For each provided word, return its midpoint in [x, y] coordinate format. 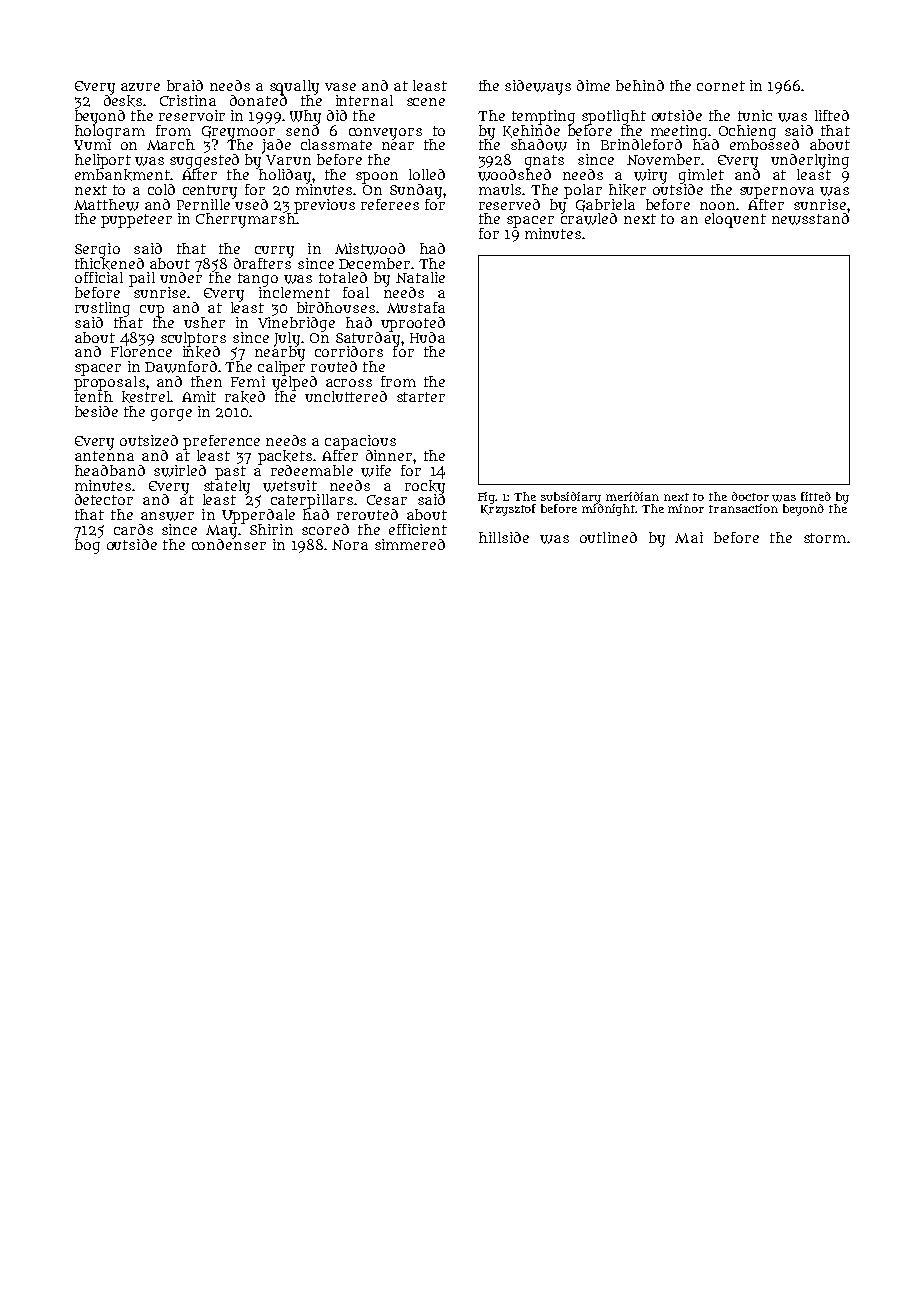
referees [390, 204]
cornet [721, 86]
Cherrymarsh [246, 220]
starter [421, 397]
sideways [538, 87]
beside [96, 411]
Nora [350, 545]
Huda [427, 337]
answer [167, 516]
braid [185, 85]
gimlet [701, 176]
